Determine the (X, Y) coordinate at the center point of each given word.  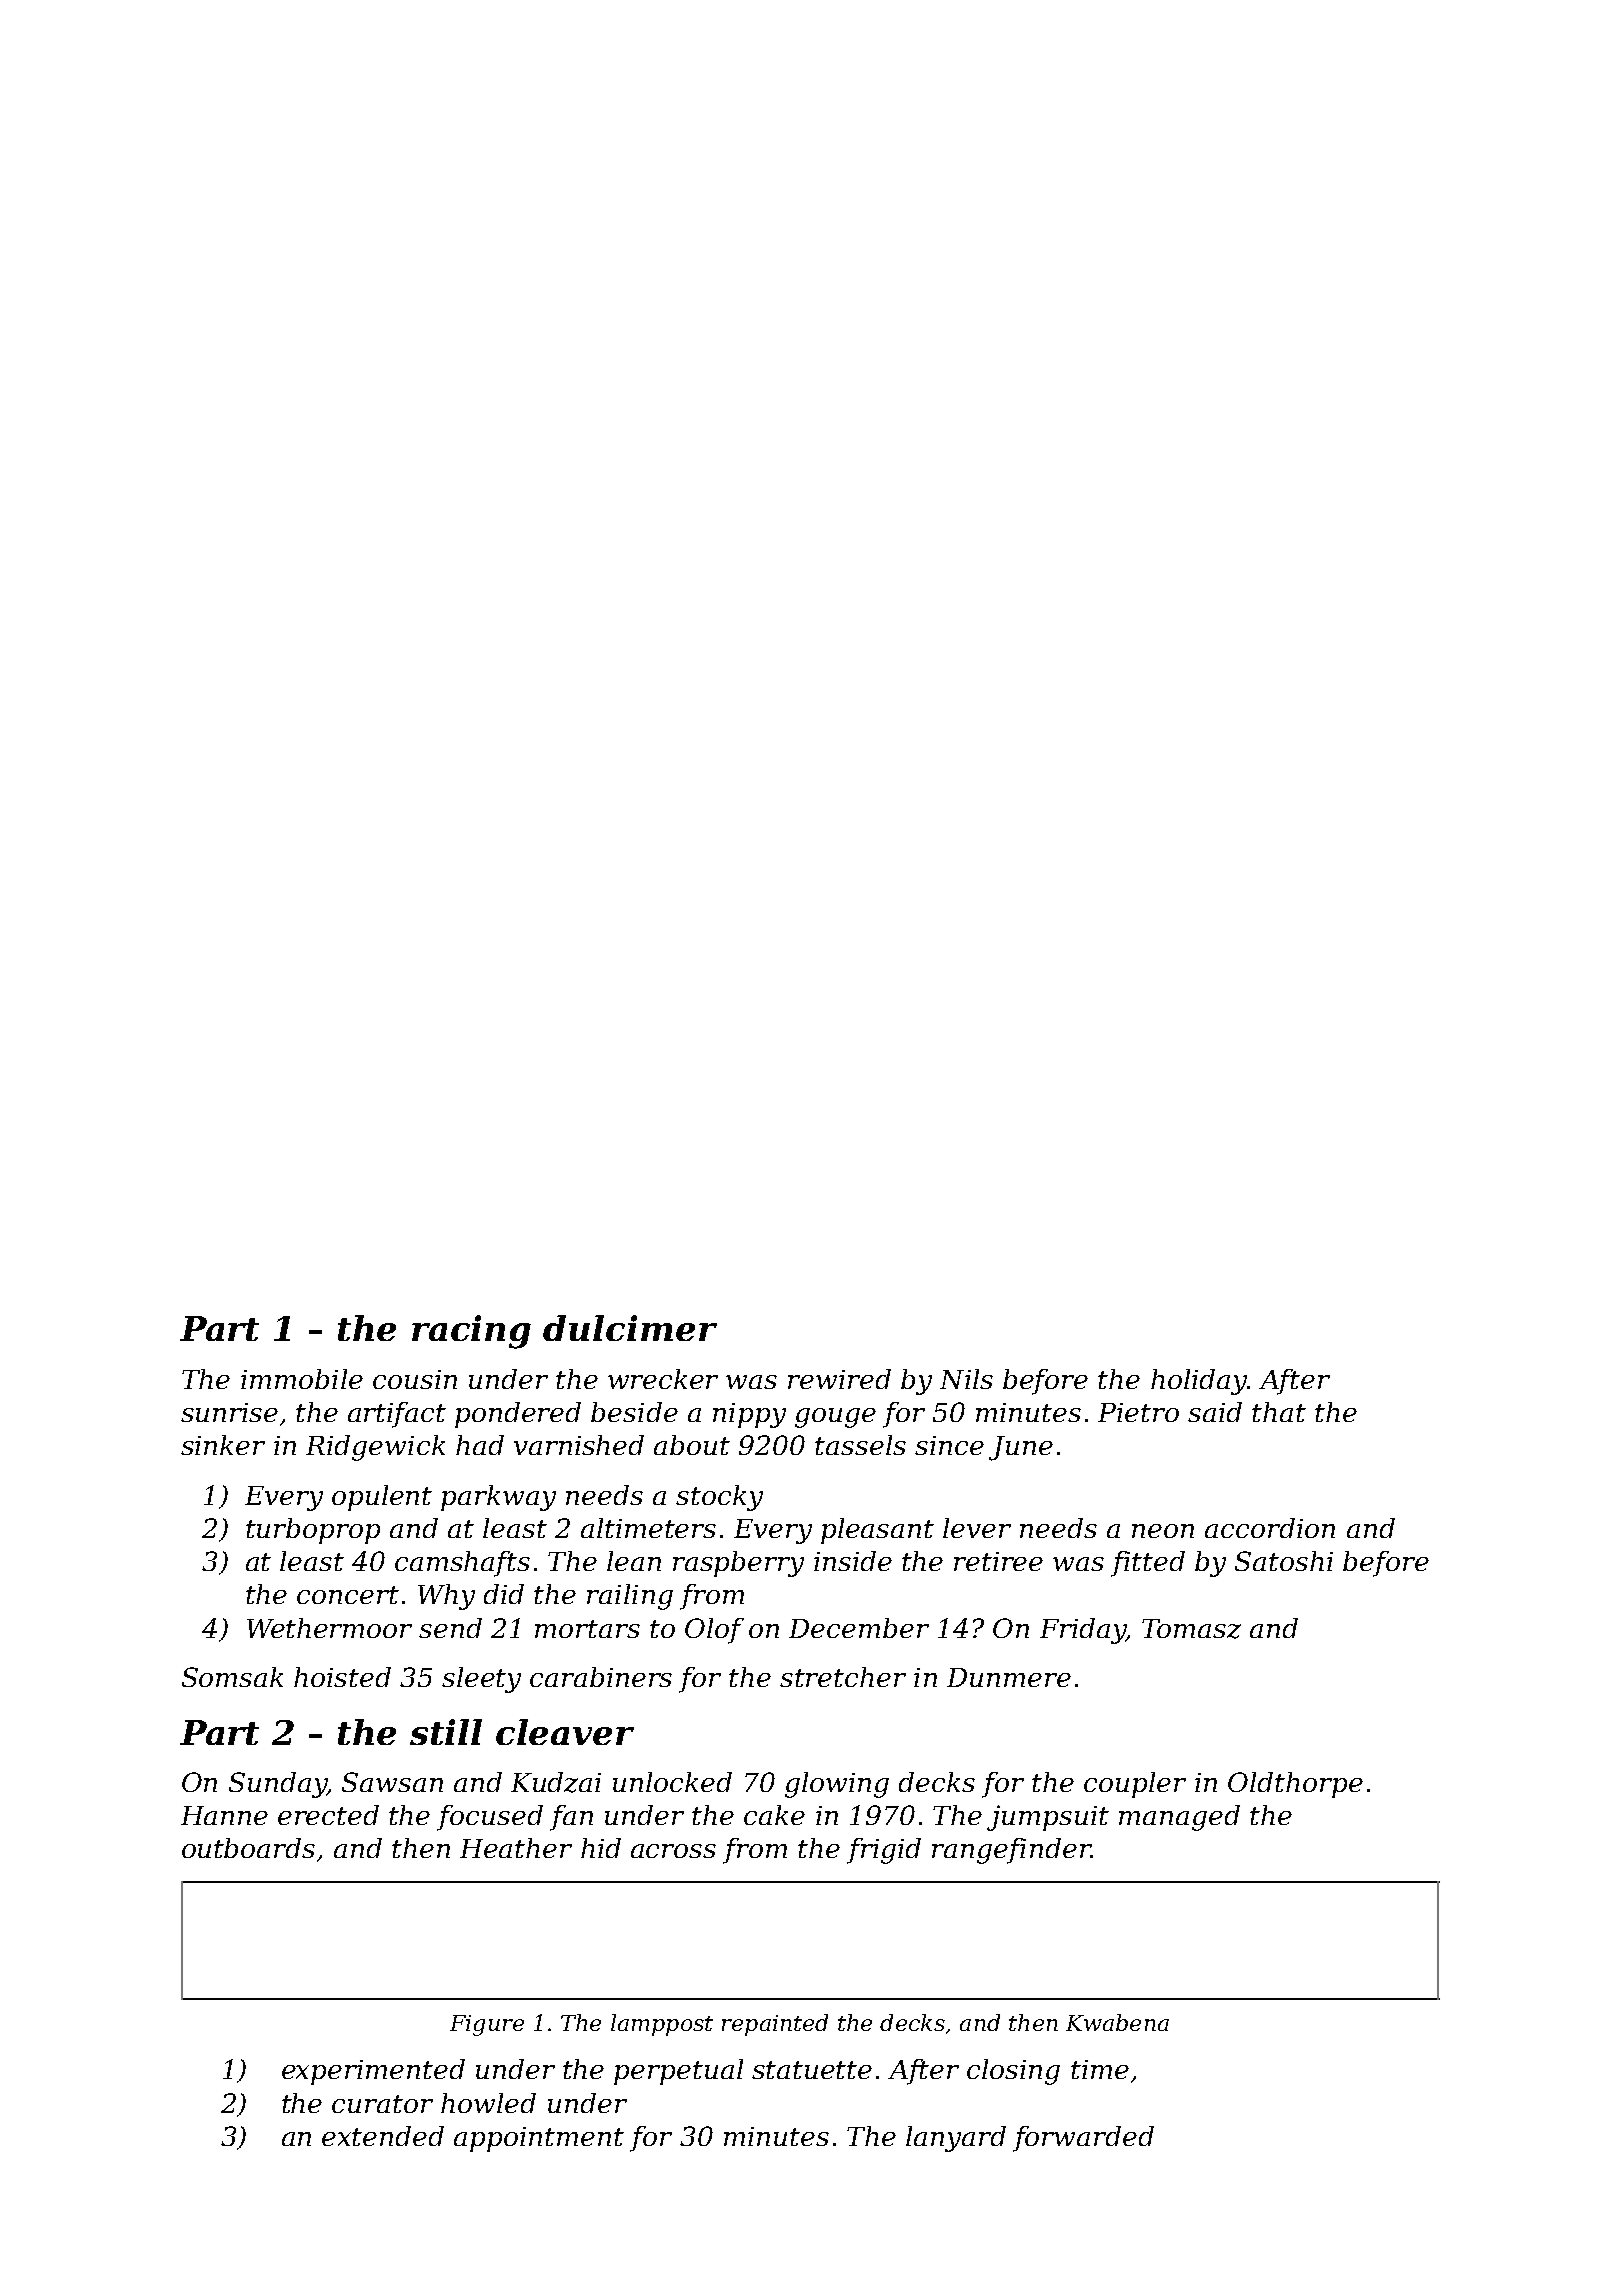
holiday (1199, 1382)
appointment (539, 2139)
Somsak (232, 1677)
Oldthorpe (1295, 1785)
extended (383, 2136)
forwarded (1083, 2139)
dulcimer (630, 1328)
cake (774, 1815)
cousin (415, 1379)
